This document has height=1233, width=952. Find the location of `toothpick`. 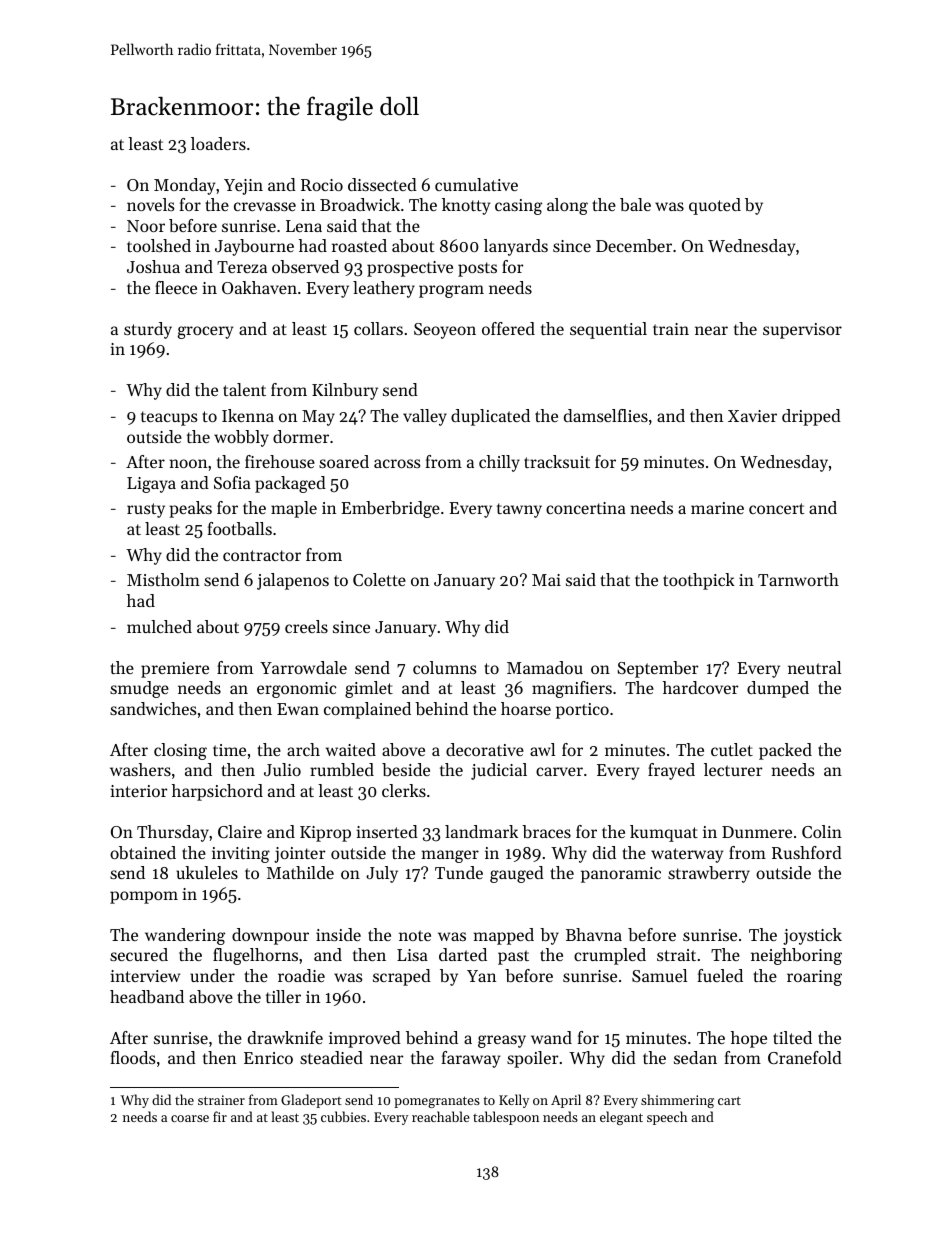

toothpick is located at coordinates (699, 581).
